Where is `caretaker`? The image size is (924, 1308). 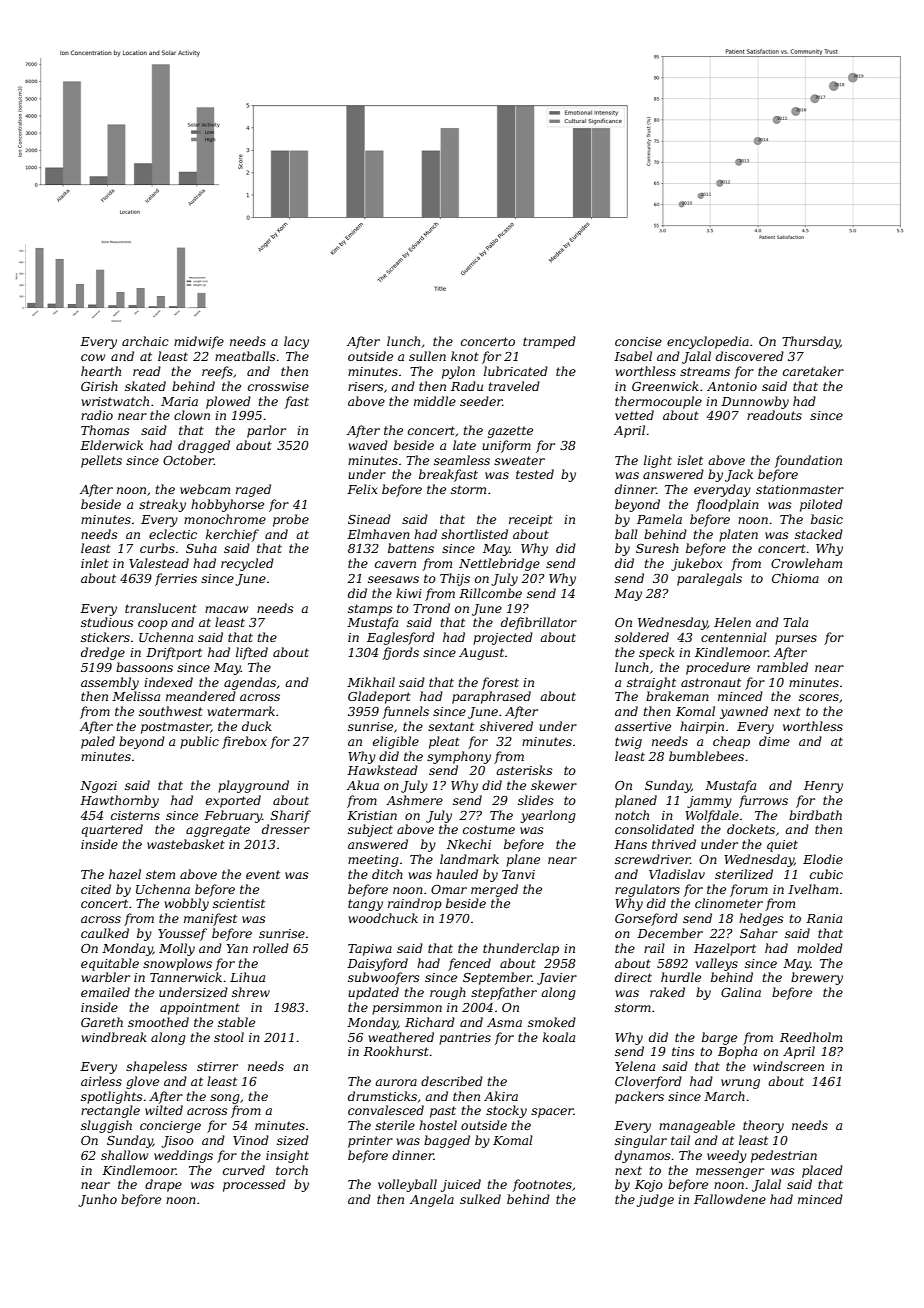
caretaker is located at coordinates (813, 371).
